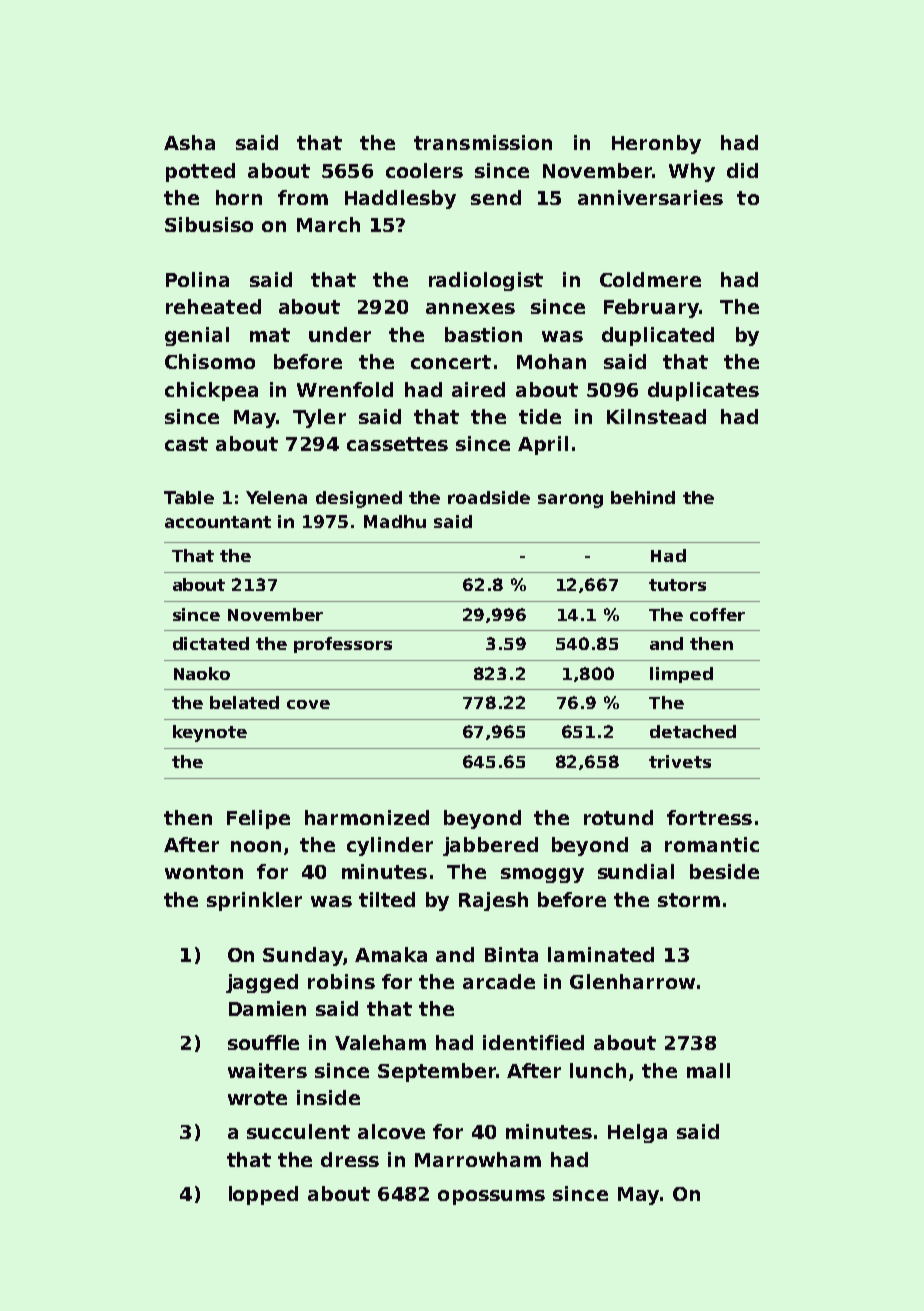 This screenshot has width=924, height=1311. Describe the element at coordinates (210, 733) in the screenshot. I see `keynote` at that location.
